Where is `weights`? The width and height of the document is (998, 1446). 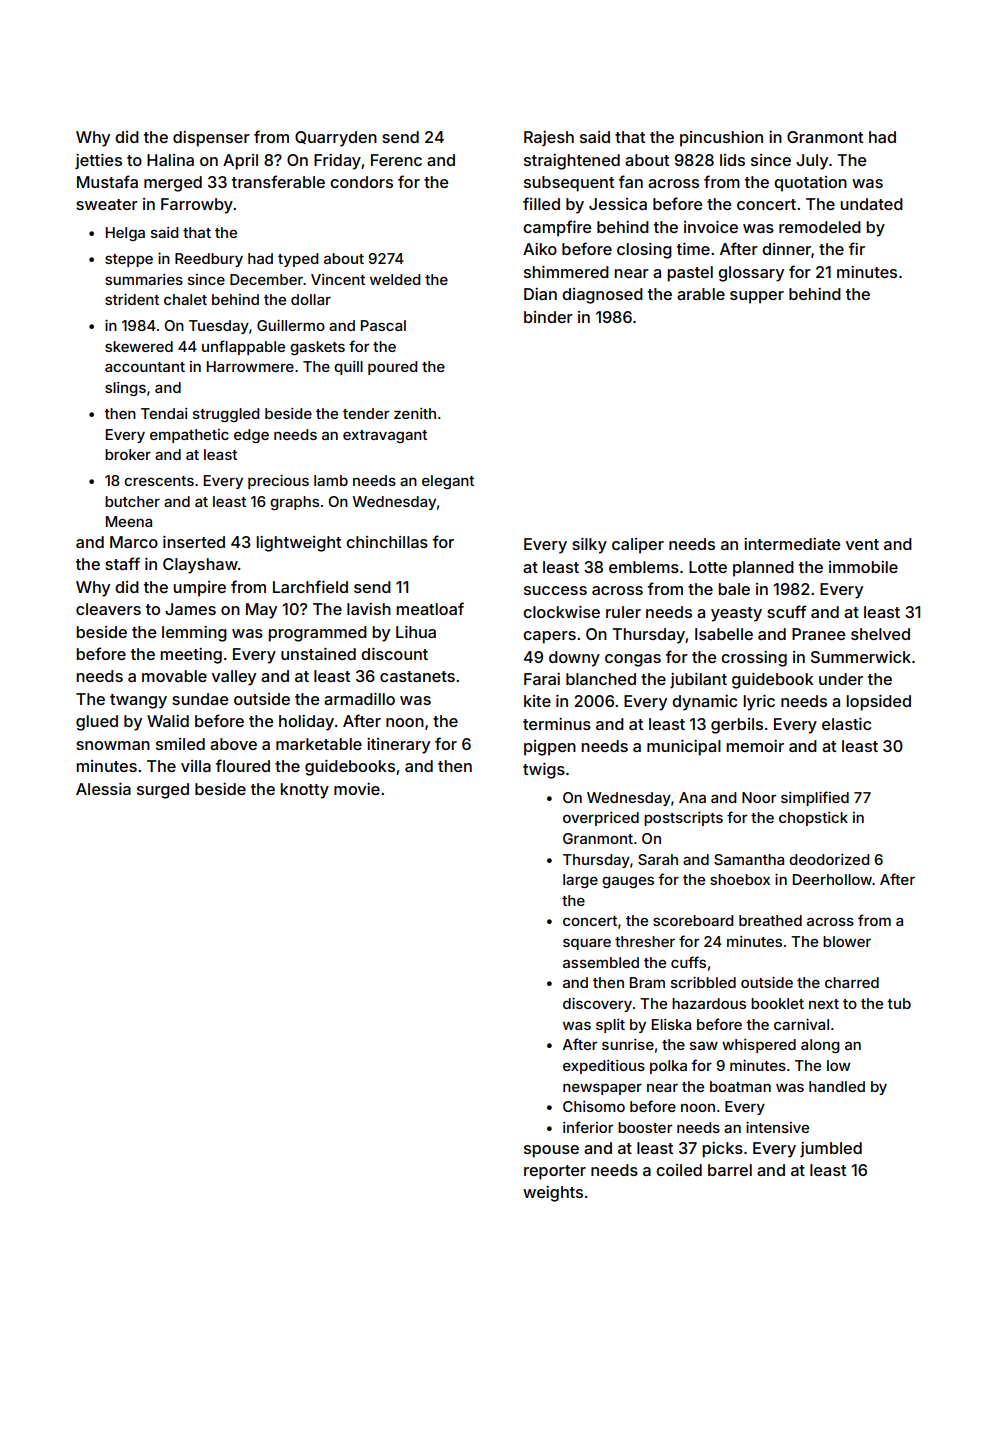 weights is located at coordinates (553, 1194).
